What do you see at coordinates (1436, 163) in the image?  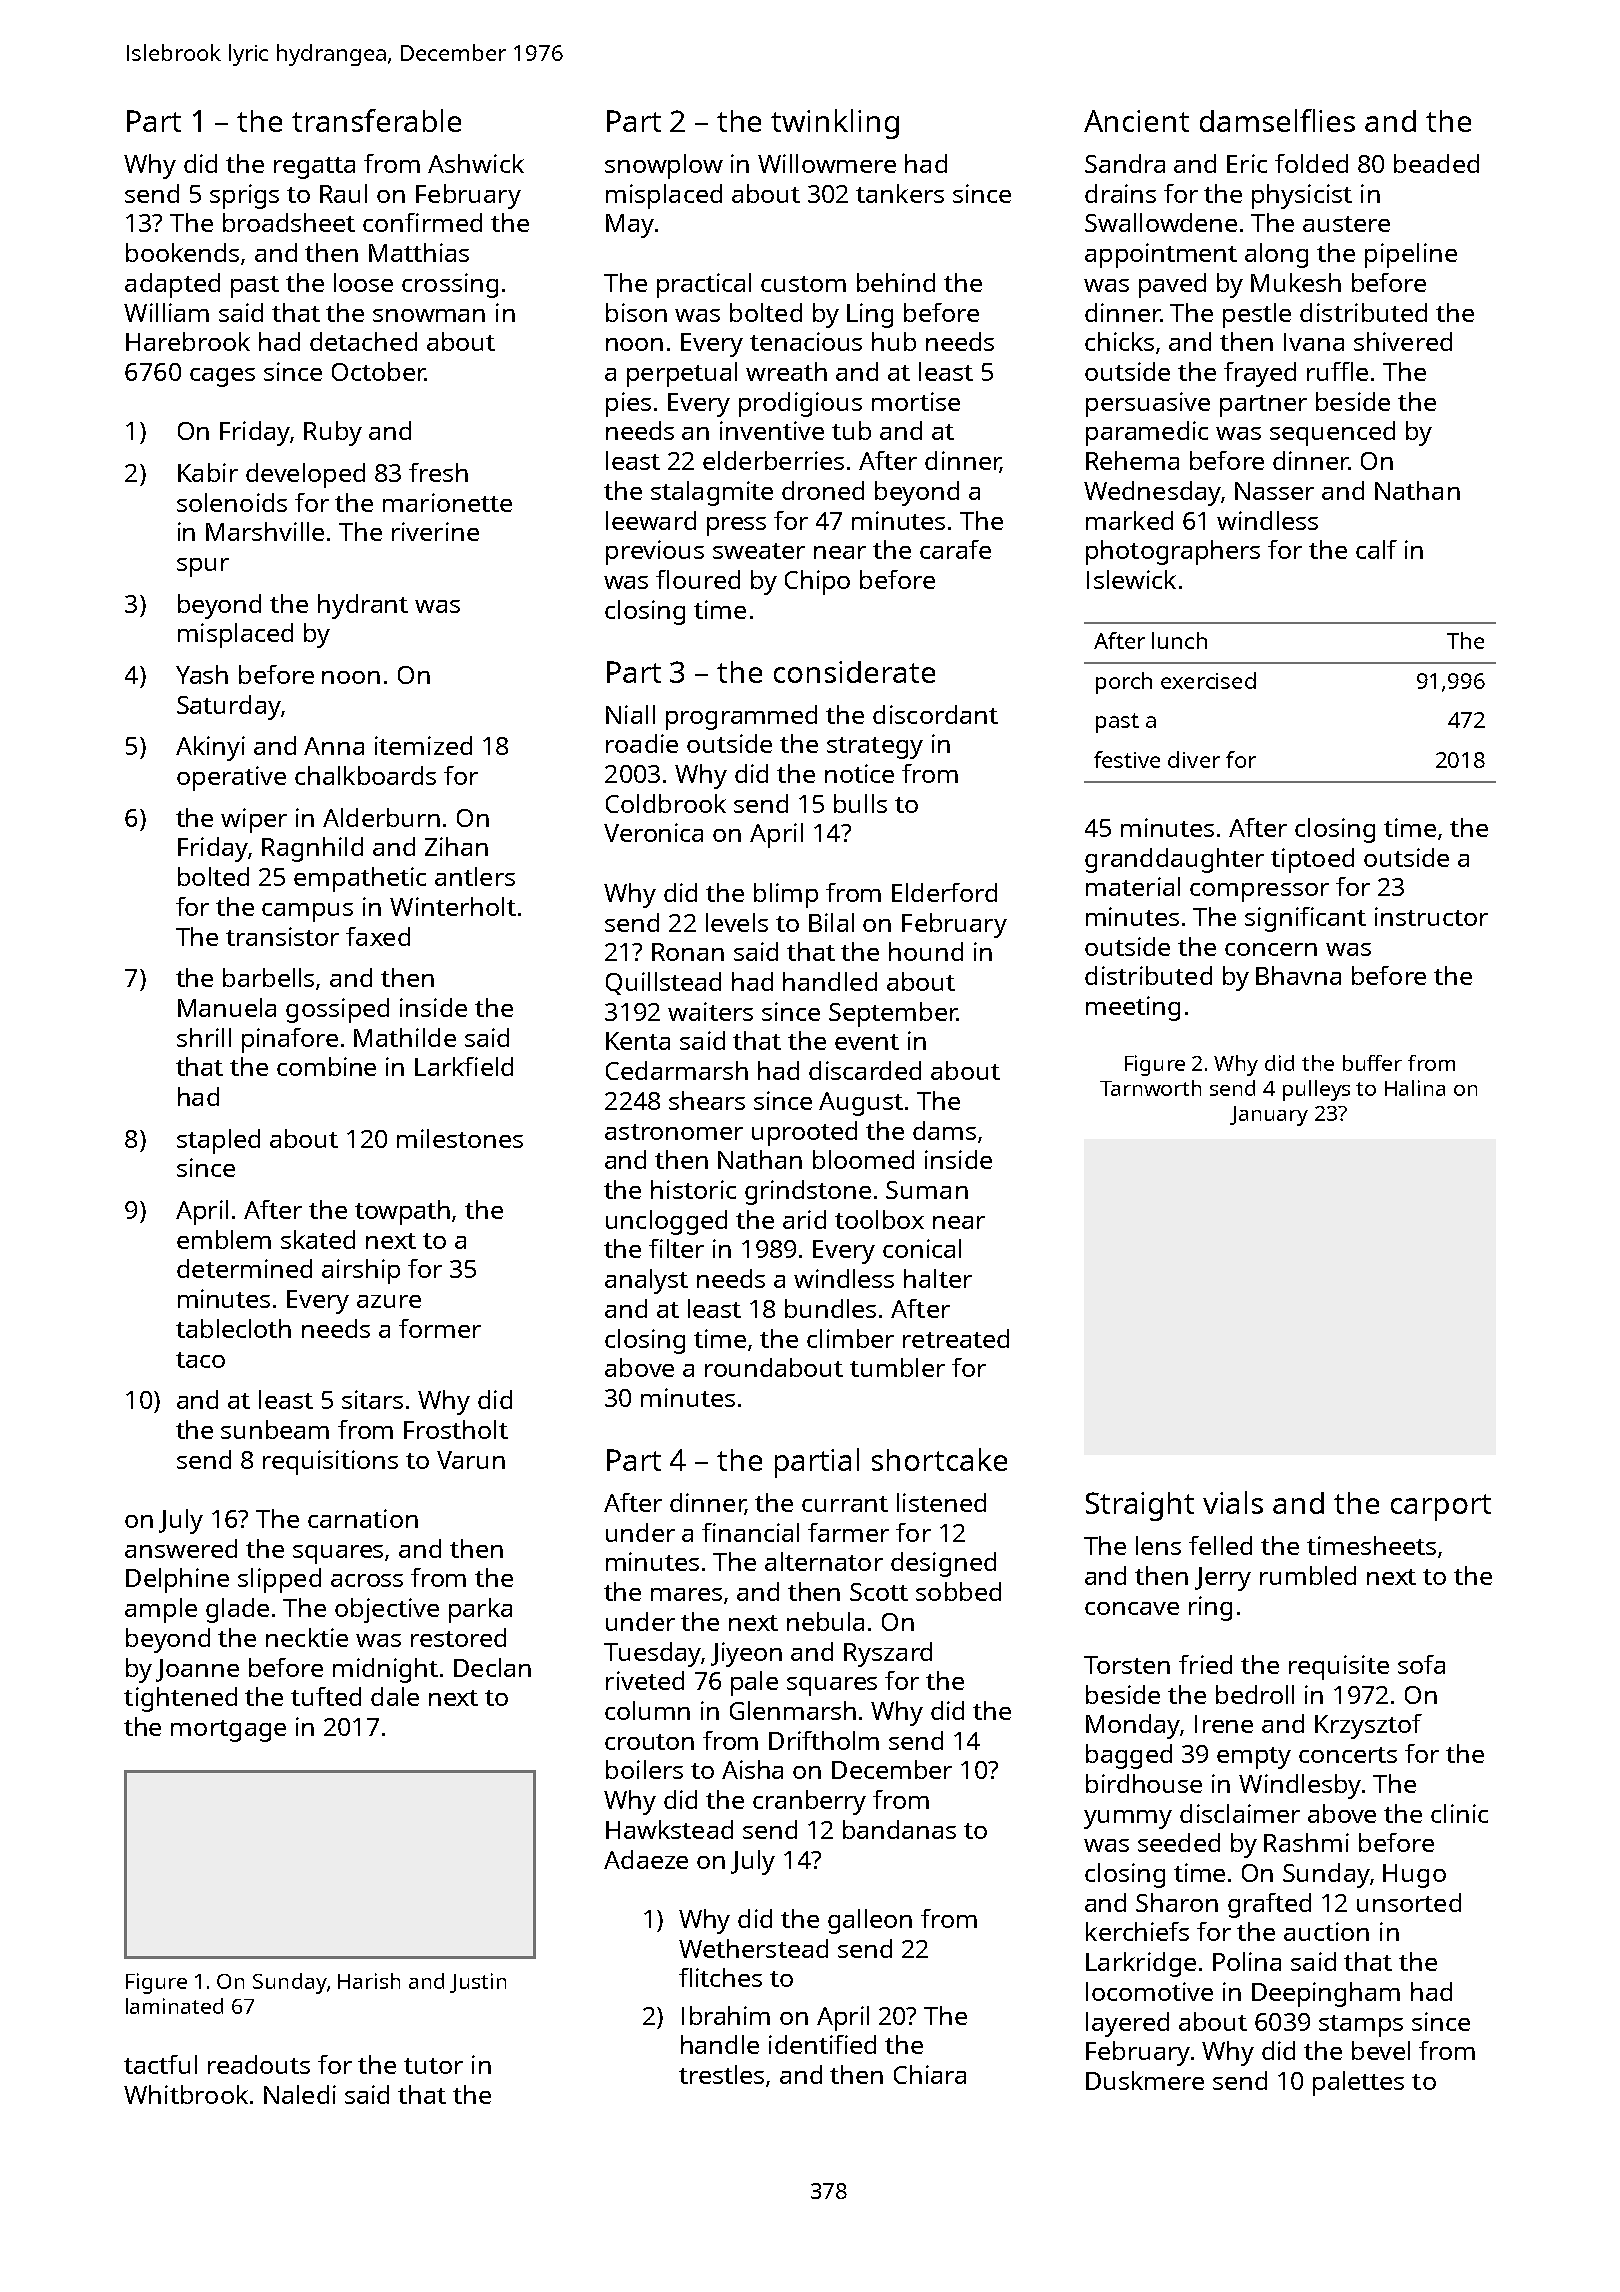 I see `beaded` at bounding box center [1436, 163].
